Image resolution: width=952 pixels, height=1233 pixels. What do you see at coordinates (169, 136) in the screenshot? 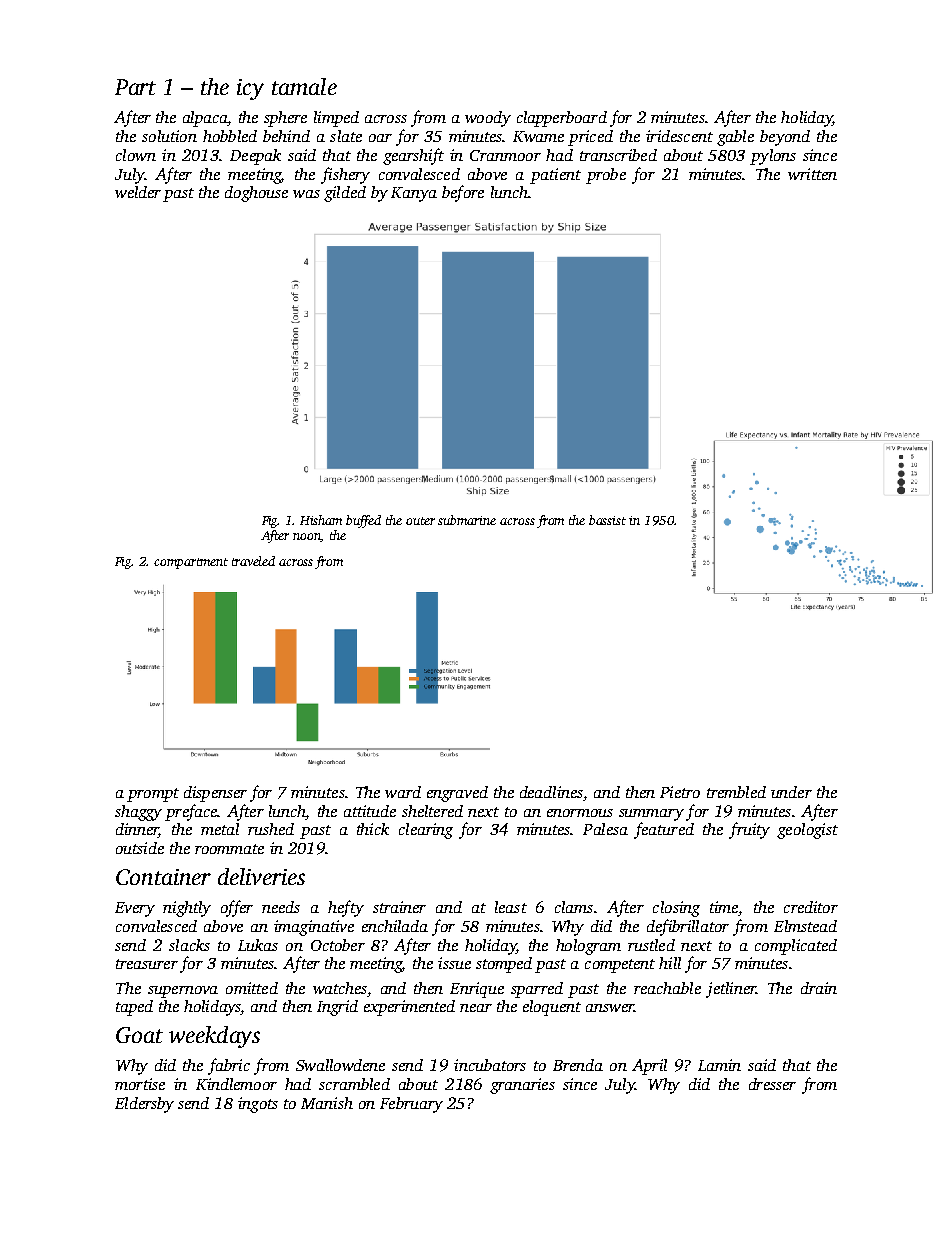
I see `solution` at bounding box center [169, 136].
